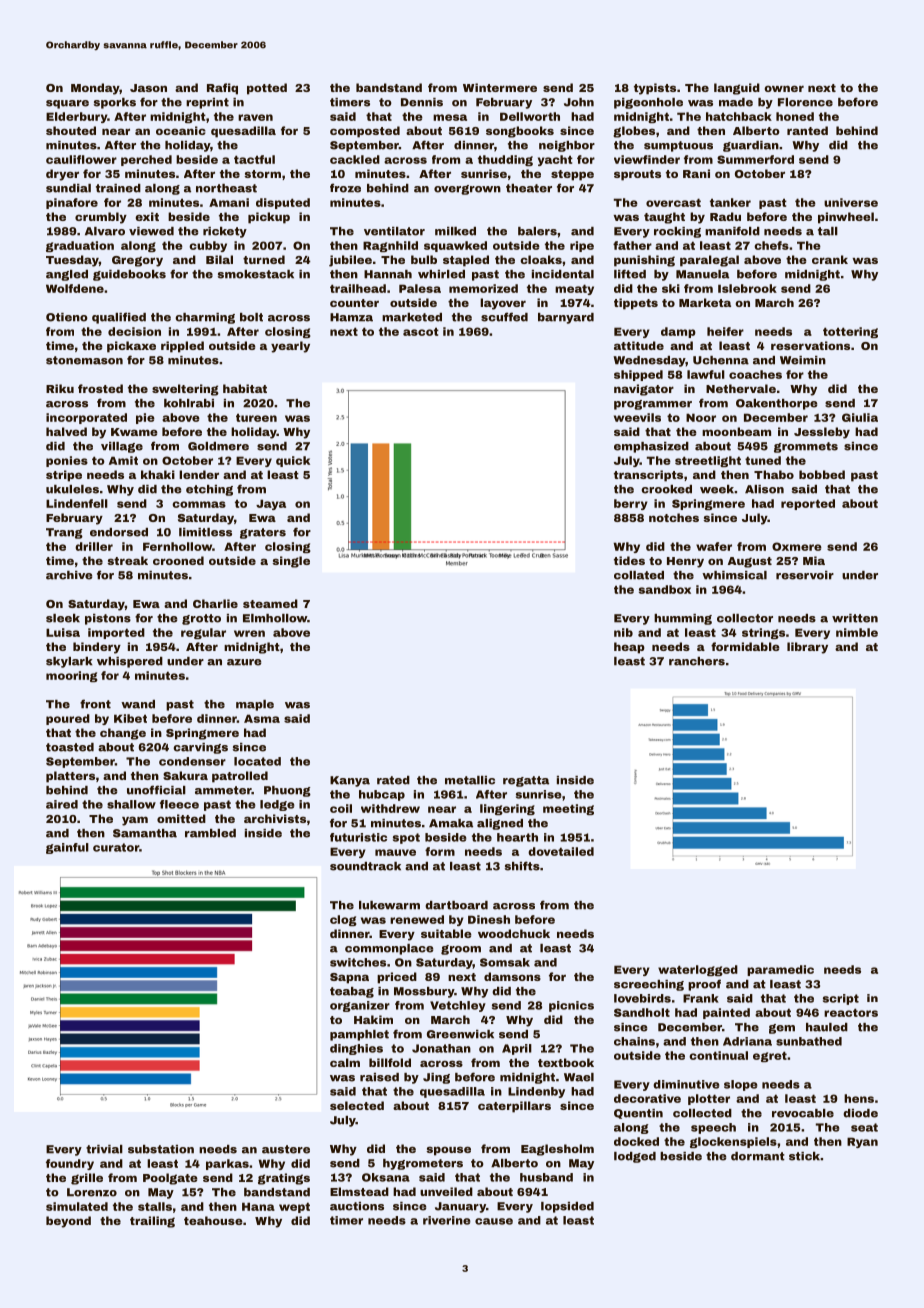 Image resolution: width=924 pixels, height=1308 pixels. I want to click on crooned, so click(178, 560).
